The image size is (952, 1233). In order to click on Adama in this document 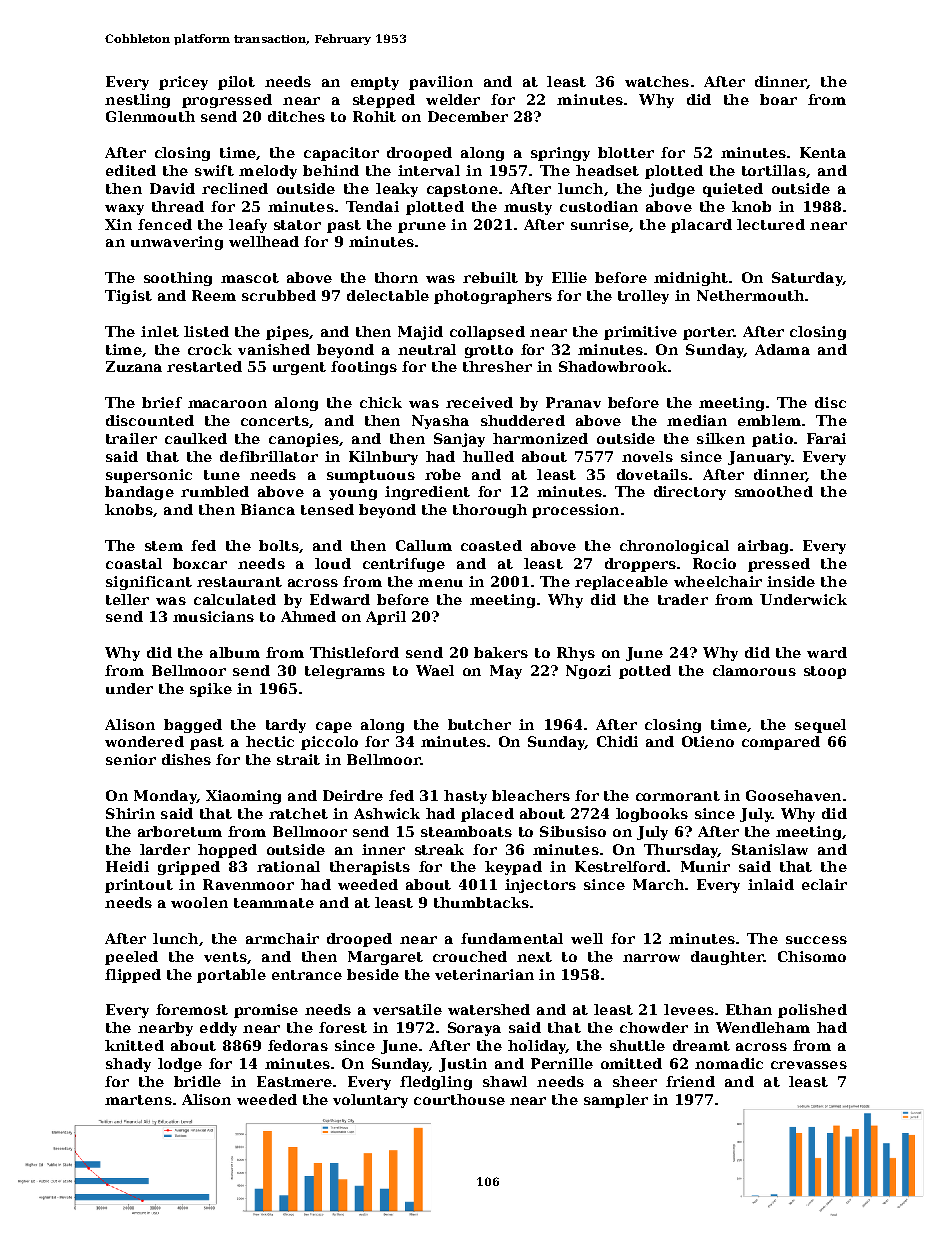, I will do `click(782, 349)`.
